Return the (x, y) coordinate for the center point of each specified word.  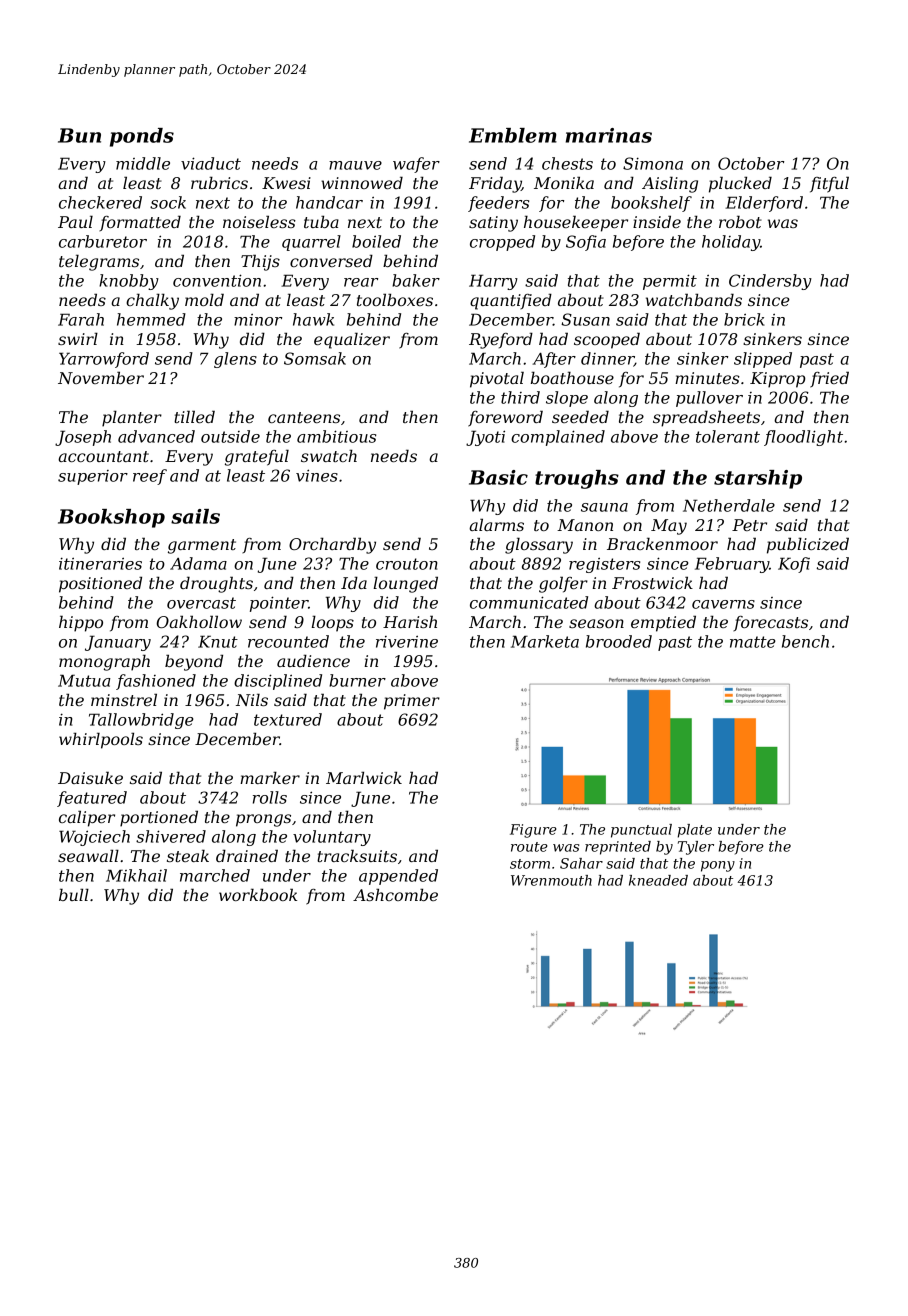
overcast (201, 603)
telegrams (99, 262)
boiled (376, 241)
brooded (619, 641)
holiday (731, 243)
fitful (829, 184)
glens (235, 360)
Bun (79, 135)
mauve (355, 165)
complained (558, 438)
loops (332, 623)
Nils (252, 699)
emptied (663, 623)
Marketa (545, 641)
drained (247, 855)
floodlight (803, 438)
